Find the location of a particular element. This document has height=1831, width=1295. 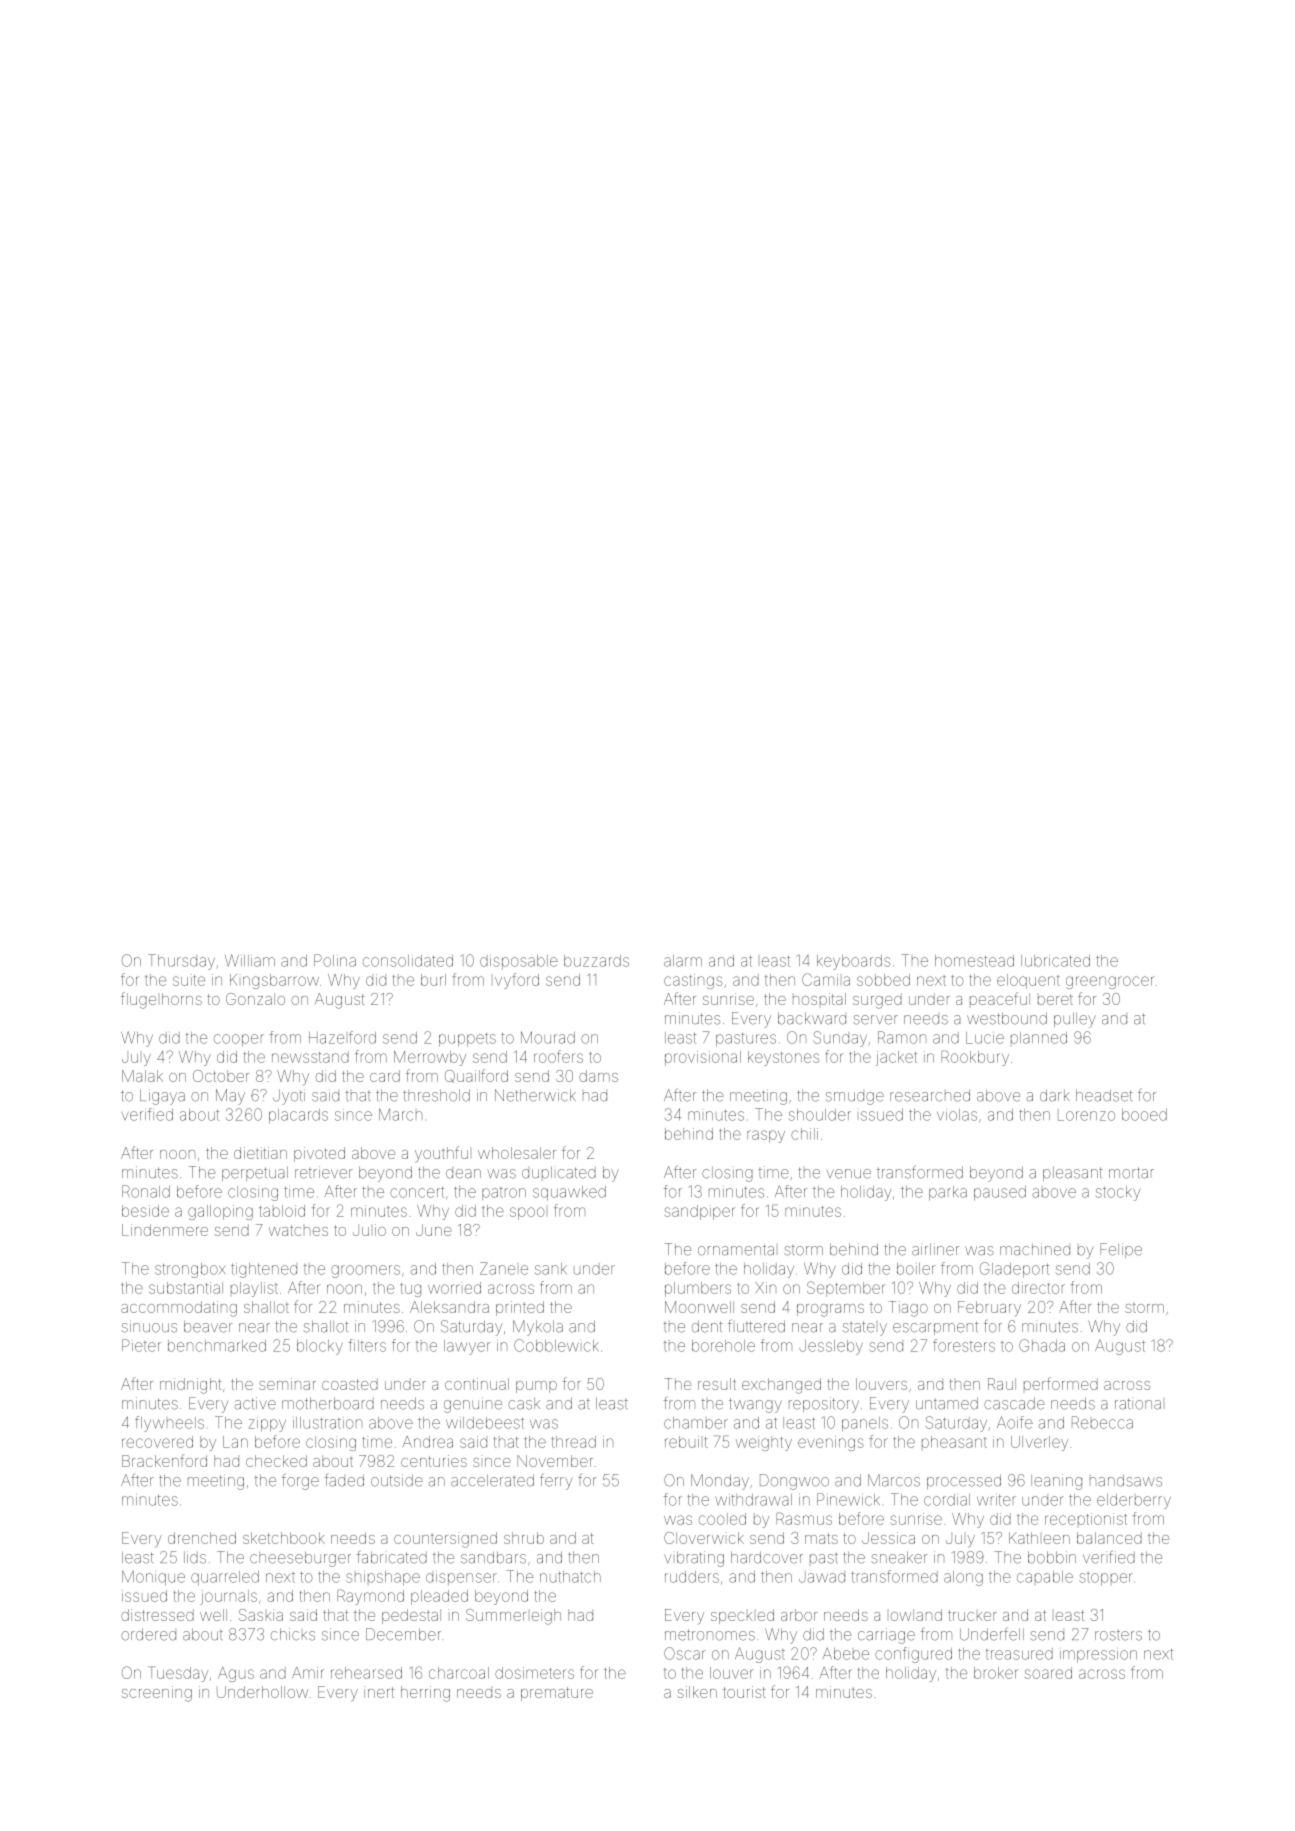

cask is located at coordinates (524, 1404).
